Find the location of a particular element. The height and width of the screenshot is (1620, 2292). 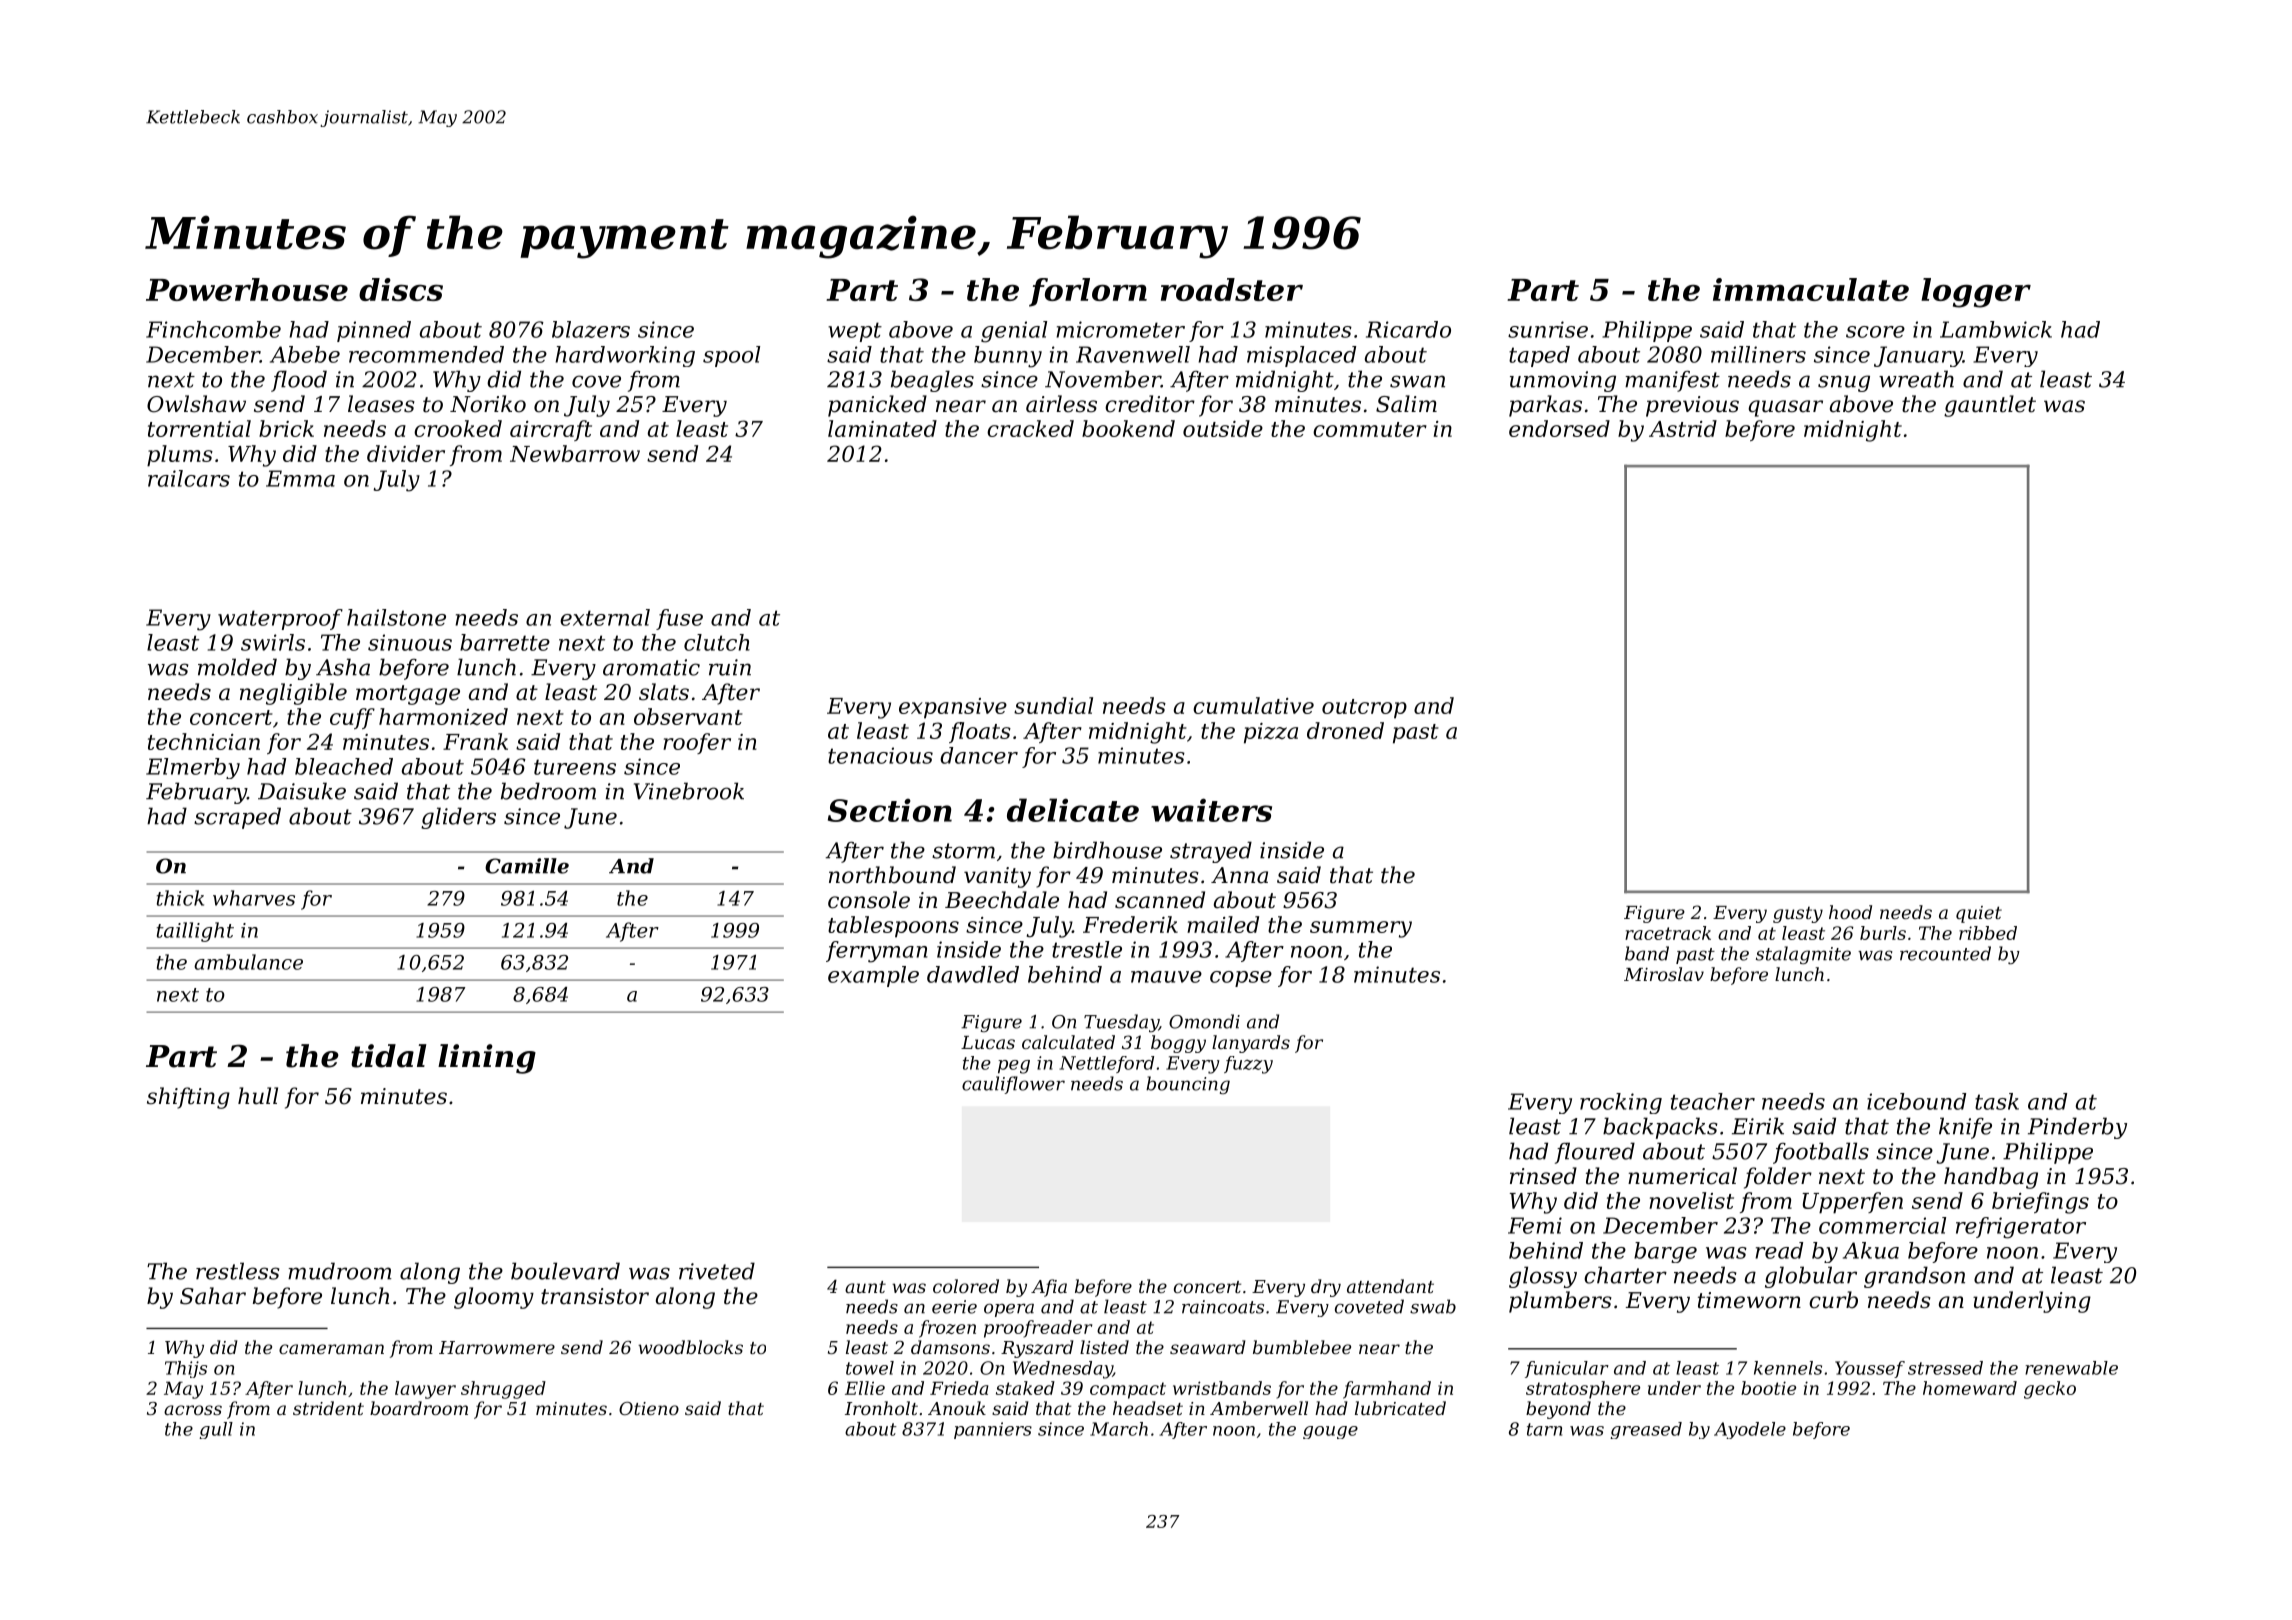

Powerhouse is located at coordinates (247, 289).
